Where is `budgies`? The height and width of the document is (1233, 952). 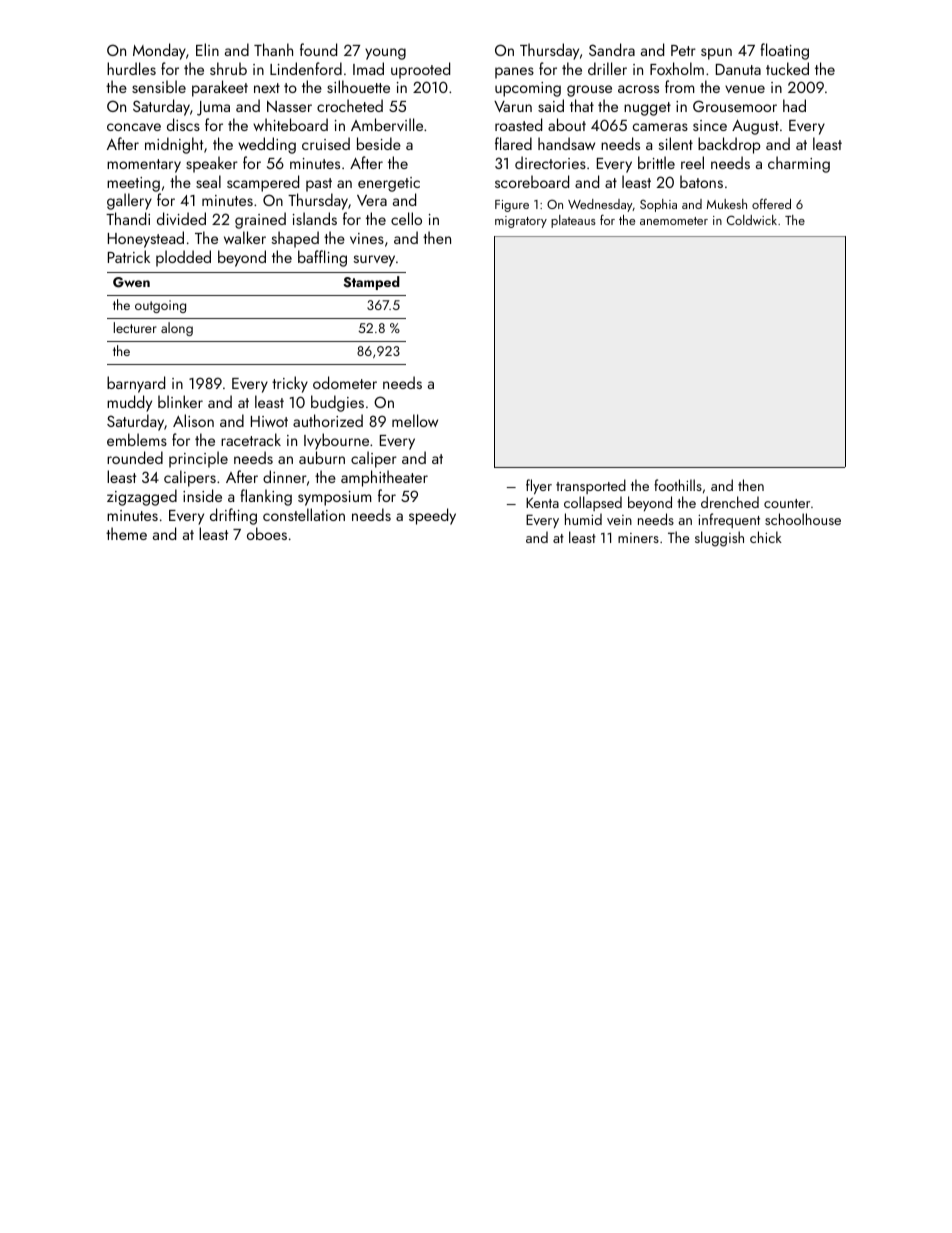
budgies is located at coordinates (337, 403).
